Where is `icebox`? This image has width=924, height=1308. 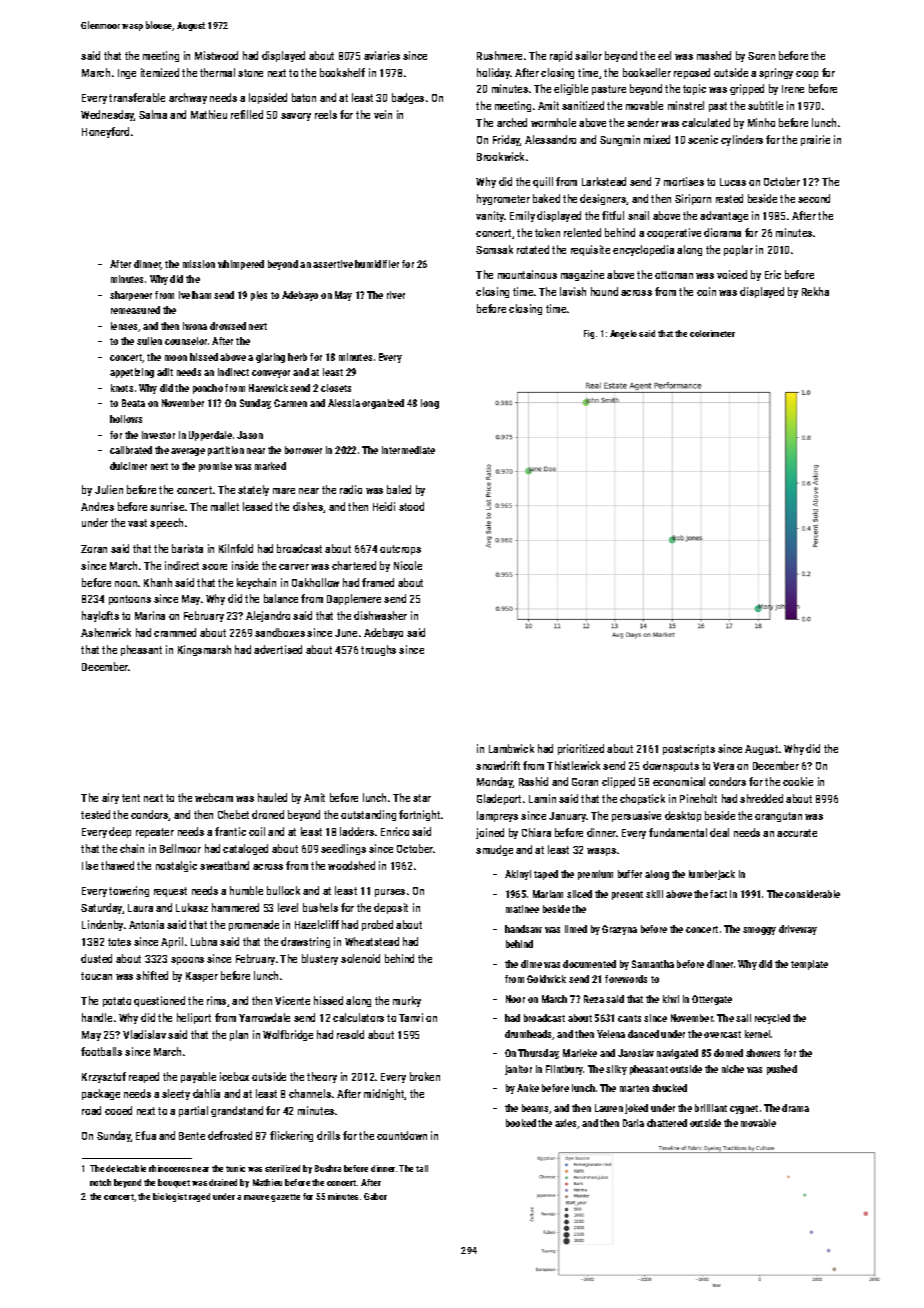
icebox is located at coordinates (234, 1076).
